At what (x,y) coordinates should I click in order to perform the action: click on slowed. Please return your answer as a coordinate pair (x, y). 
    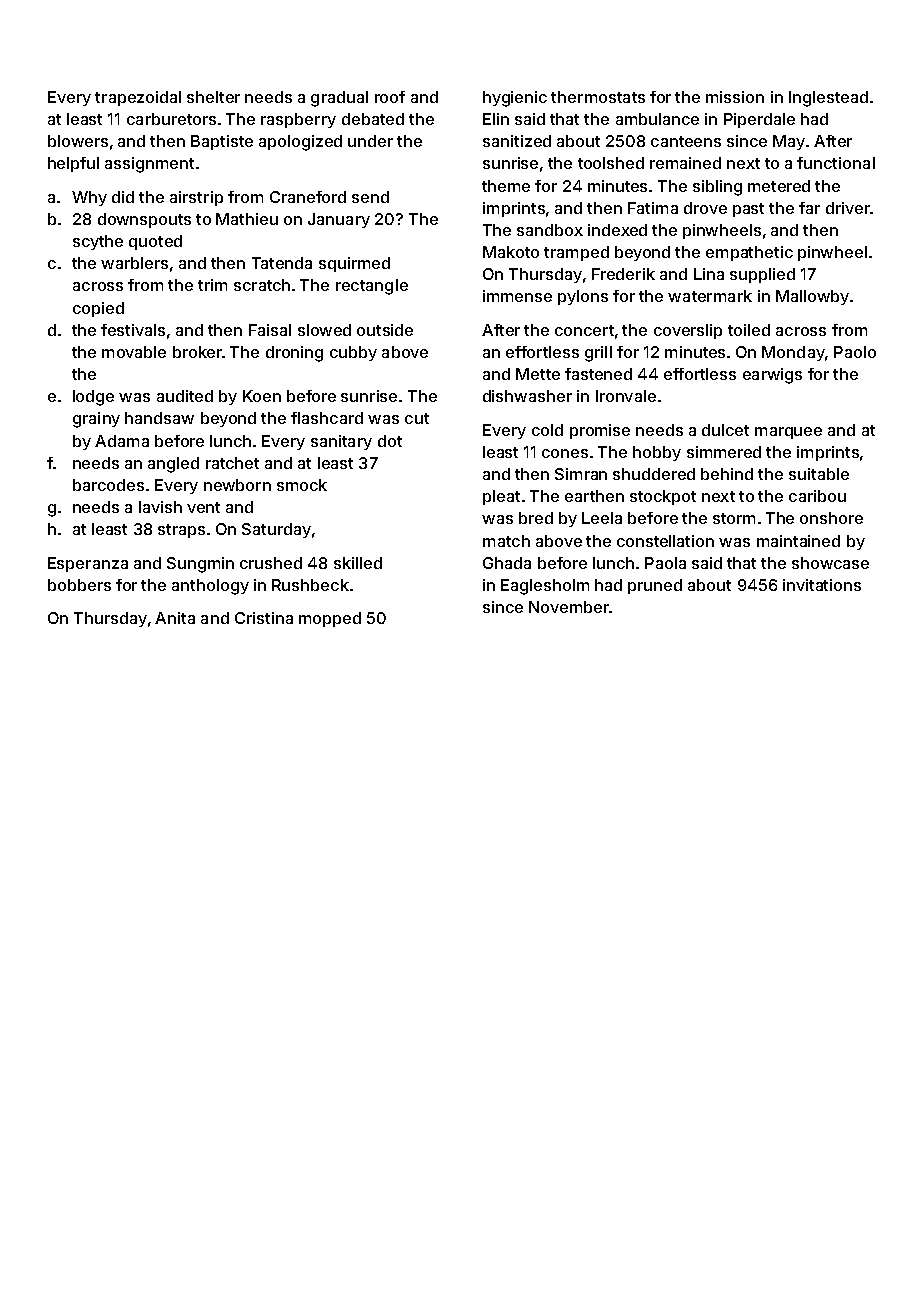
    Looking at the image, I should click on (324, 330).
